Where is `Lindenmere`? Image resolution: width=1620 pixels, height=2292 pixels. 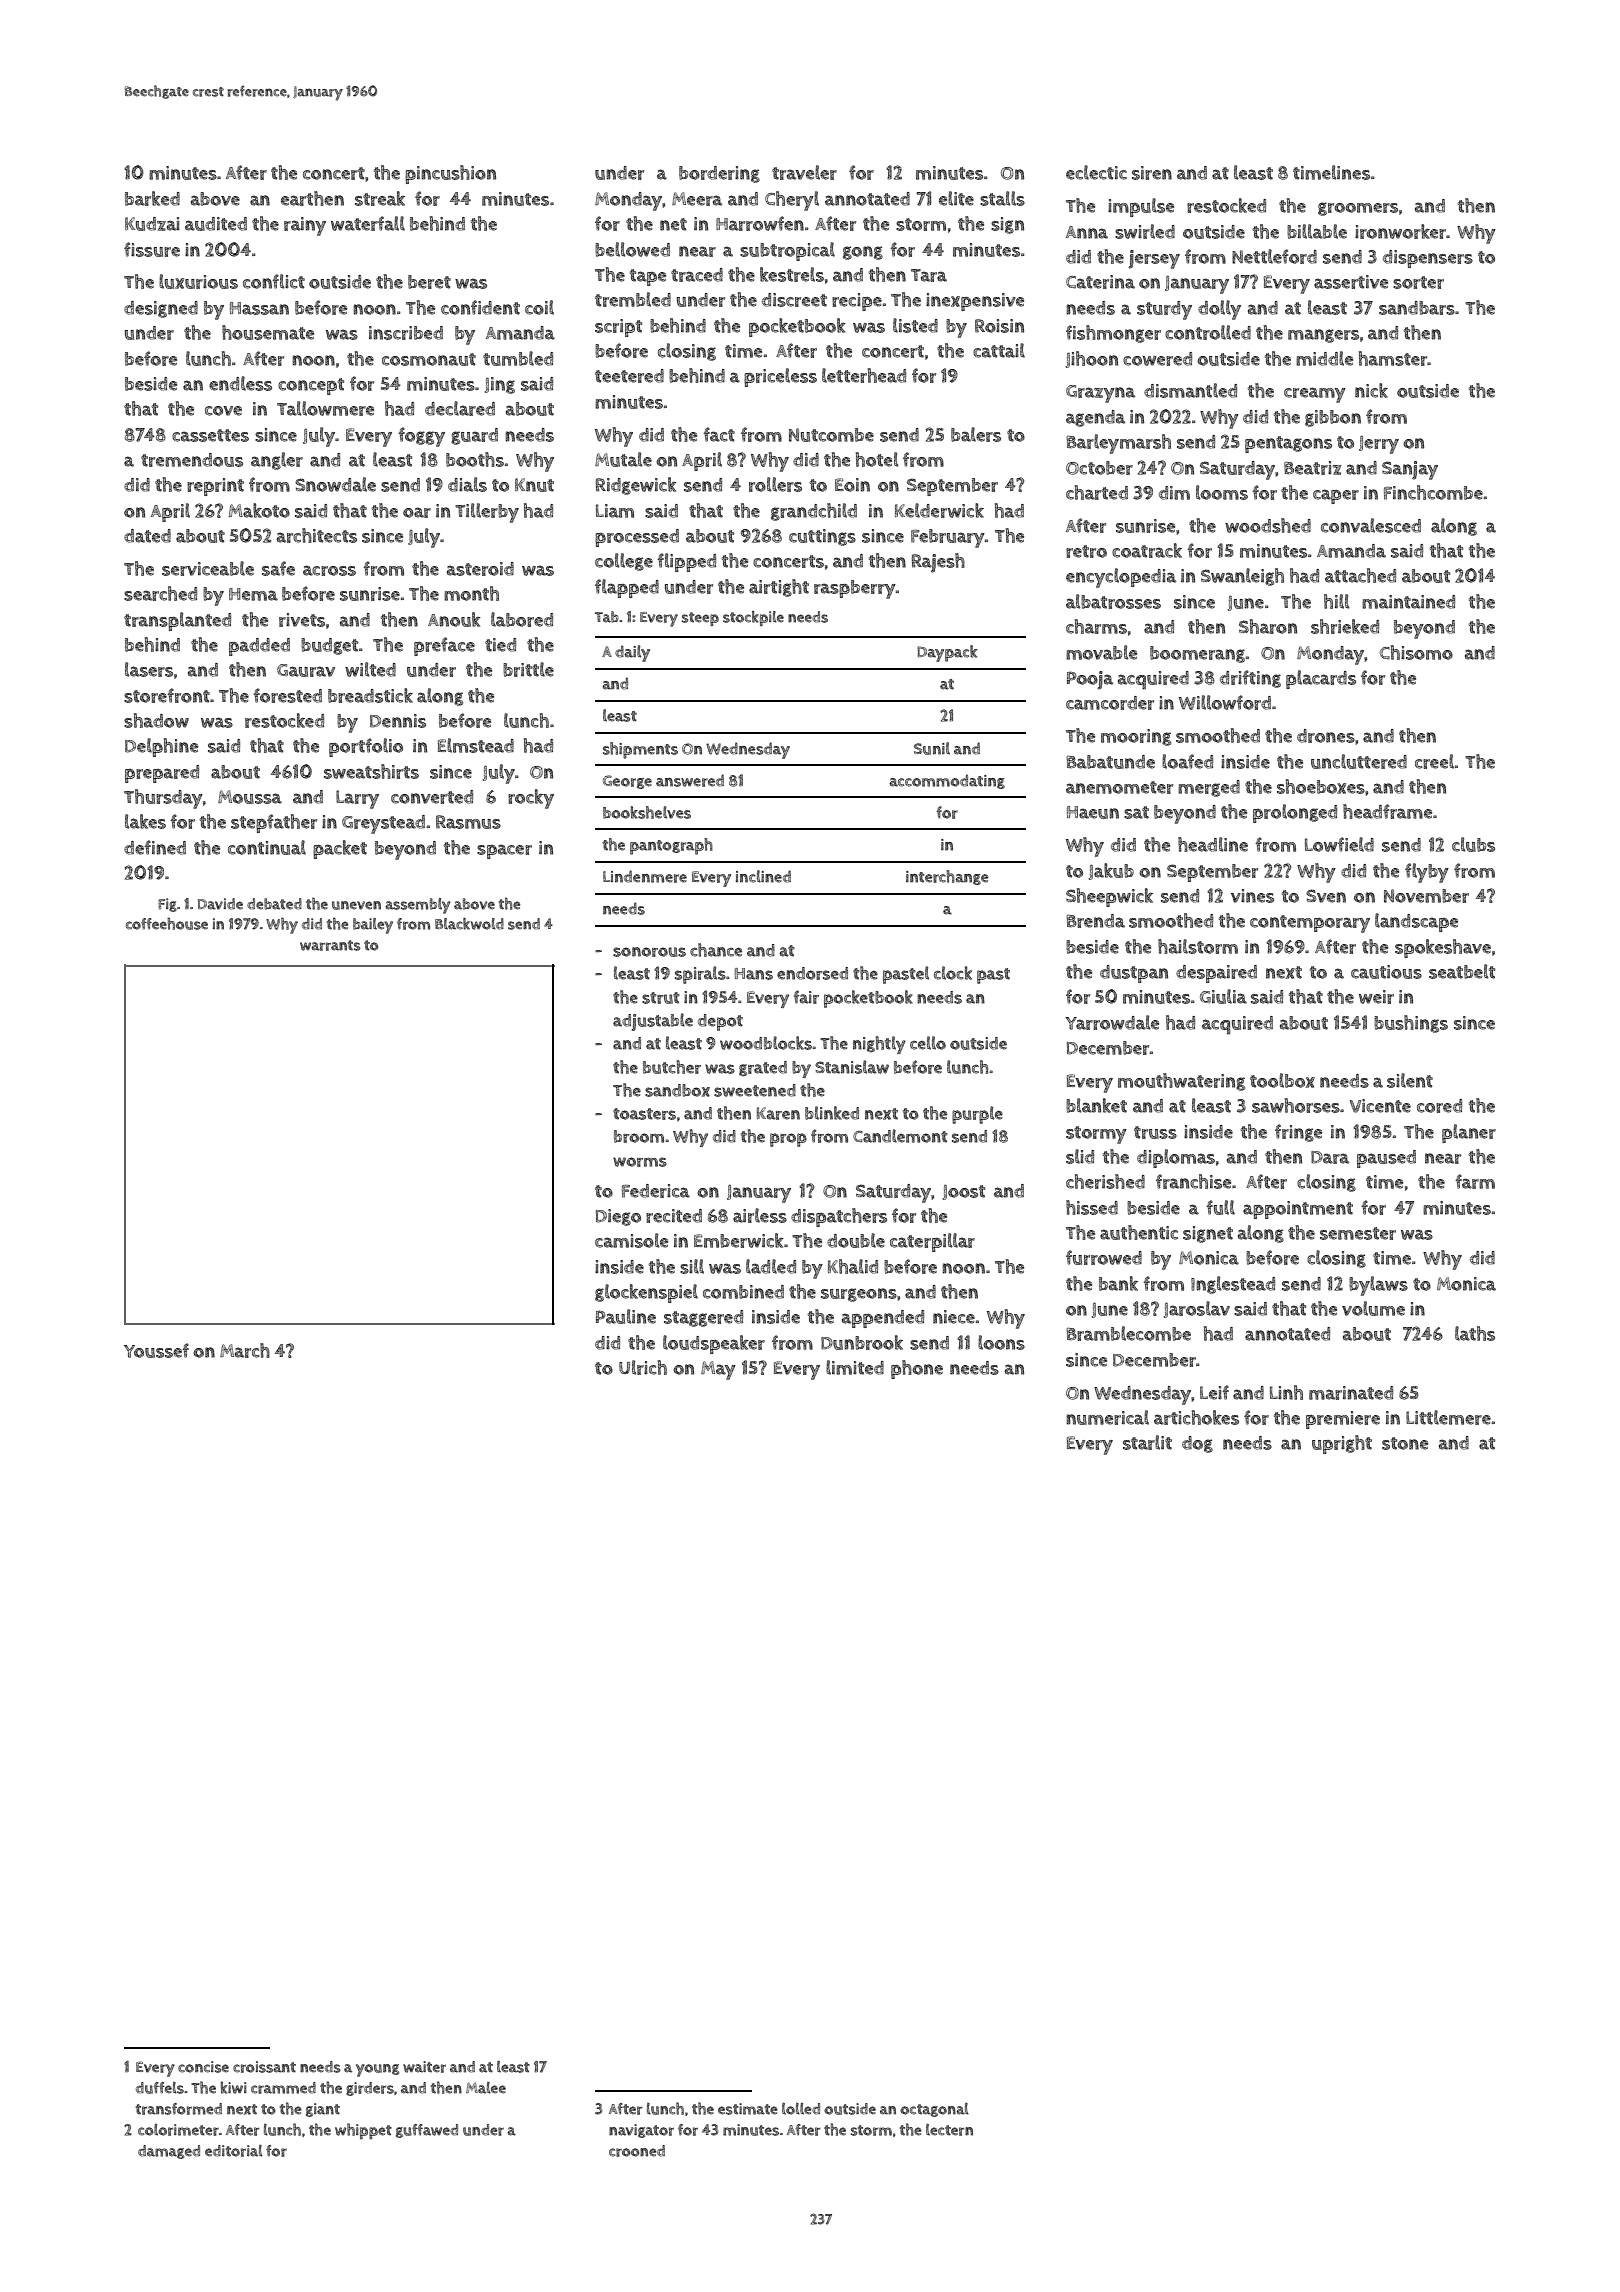 Lindenmere is located at coordinates (645, 876).
